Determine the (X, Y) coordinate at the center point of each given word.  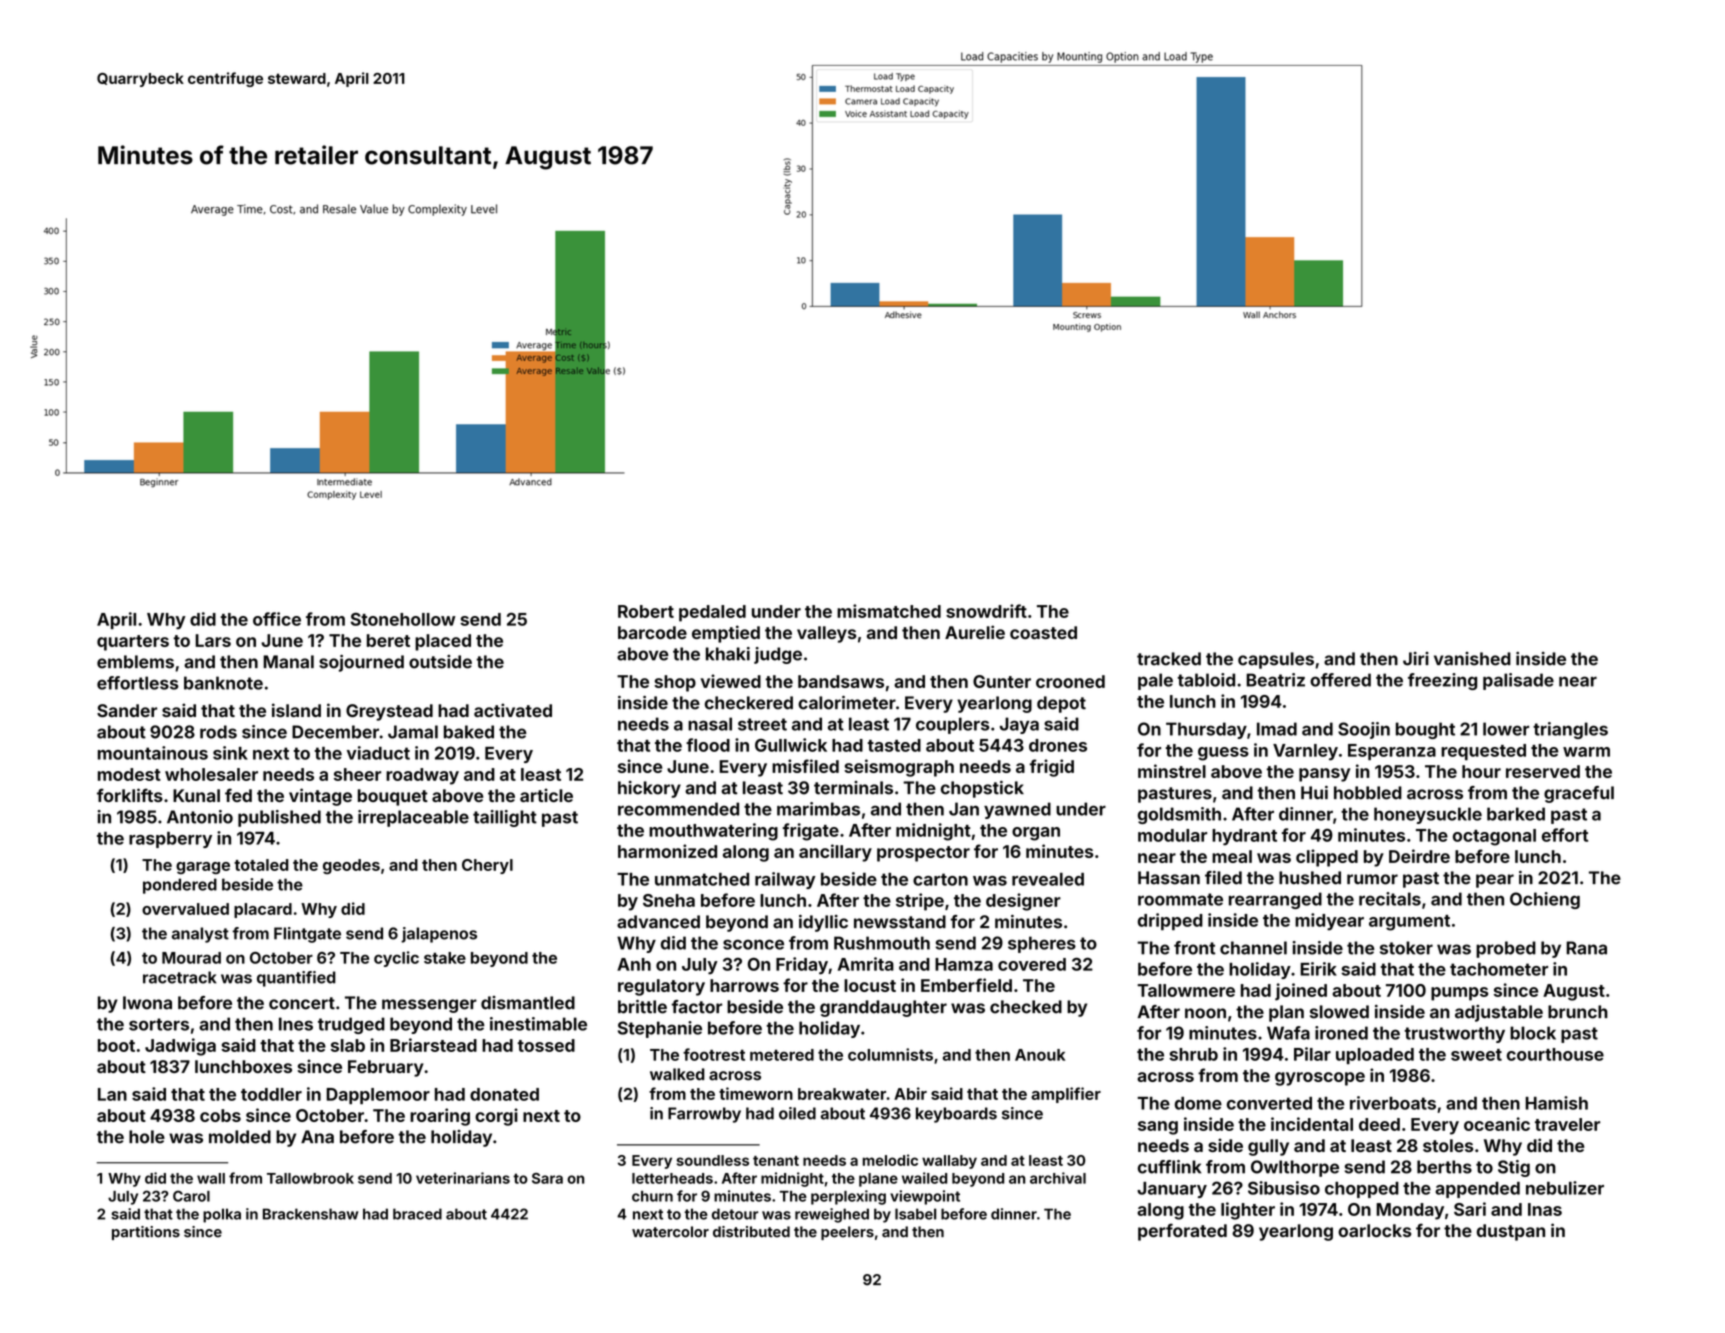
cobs (220, 1115)
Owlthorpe (1295, 1168)
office (277, 619)
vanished (1472, 659)
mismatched (889, 611)
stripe (920, 902)
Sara (547, 1178)
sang (1158, 1128)
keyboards (956, 1115)
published (279, 818)
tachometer (1499, 969)
